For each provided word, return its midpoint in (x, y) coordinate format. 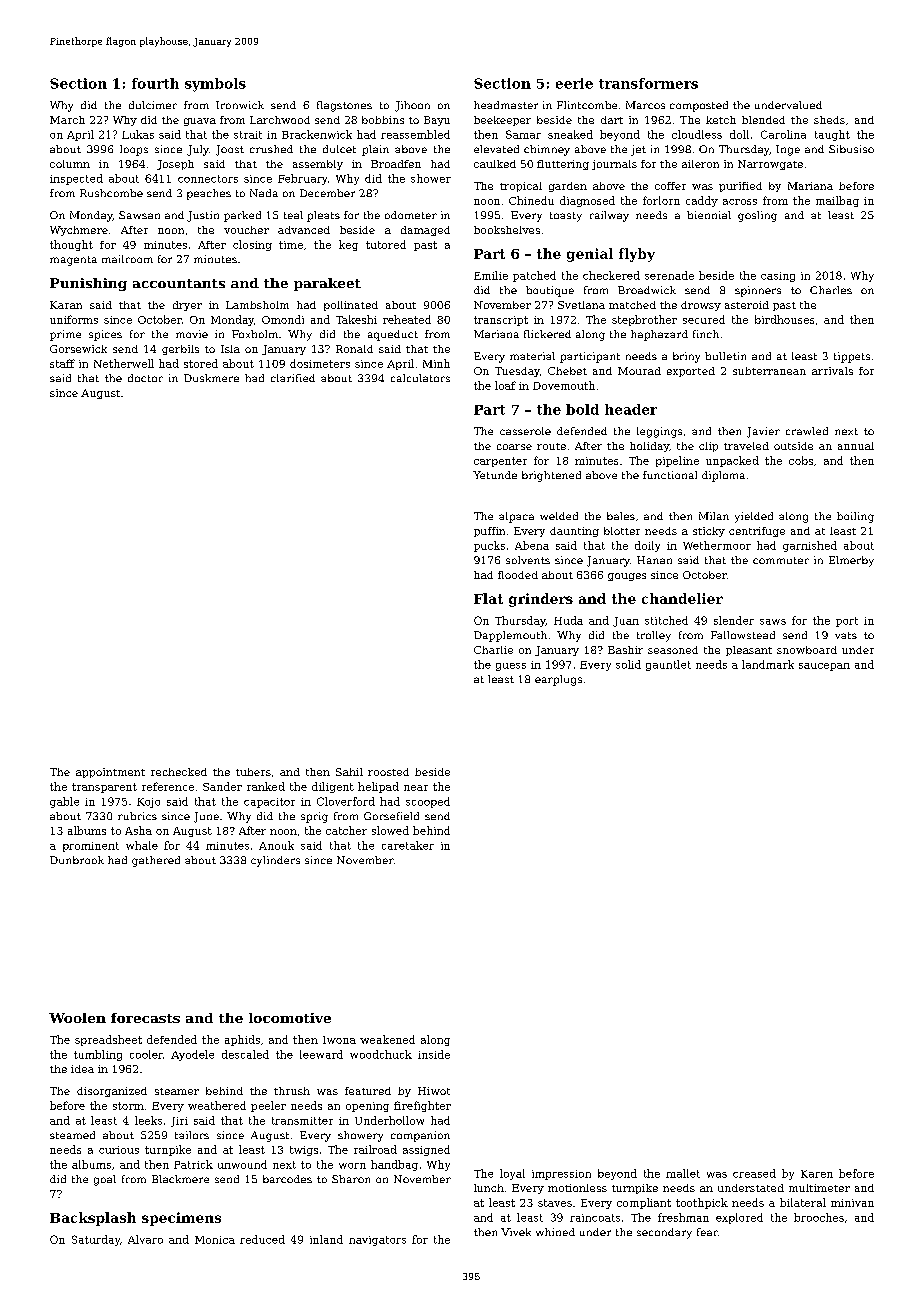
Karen (817, 1174)
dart (612, 120)
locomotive (290, 1018)
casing (778, 277)
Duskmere (211, 378)
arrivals (832, 371)
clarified (293, 378)
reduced (262, 1239)
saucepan (824, 667)
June (206, 817)
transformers (648, 83)
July (198, 150)
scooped (428, 802)
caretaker (408, 845)
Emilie (491, 275)
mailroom (127, 259)
